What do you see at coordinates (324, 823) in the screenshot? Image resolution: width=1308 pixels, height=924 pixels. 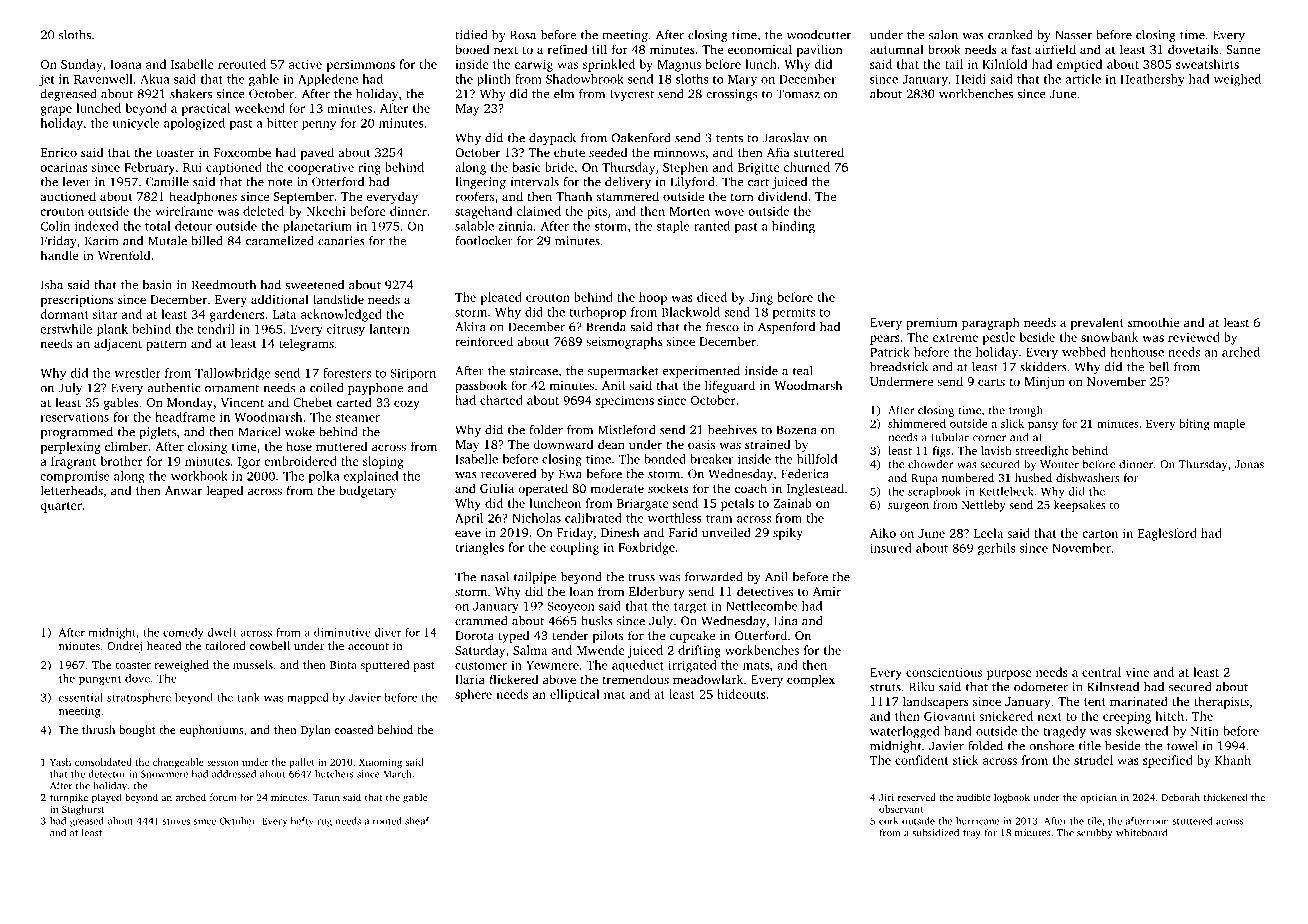 I see `rug` at bounding box center [324, 823].
